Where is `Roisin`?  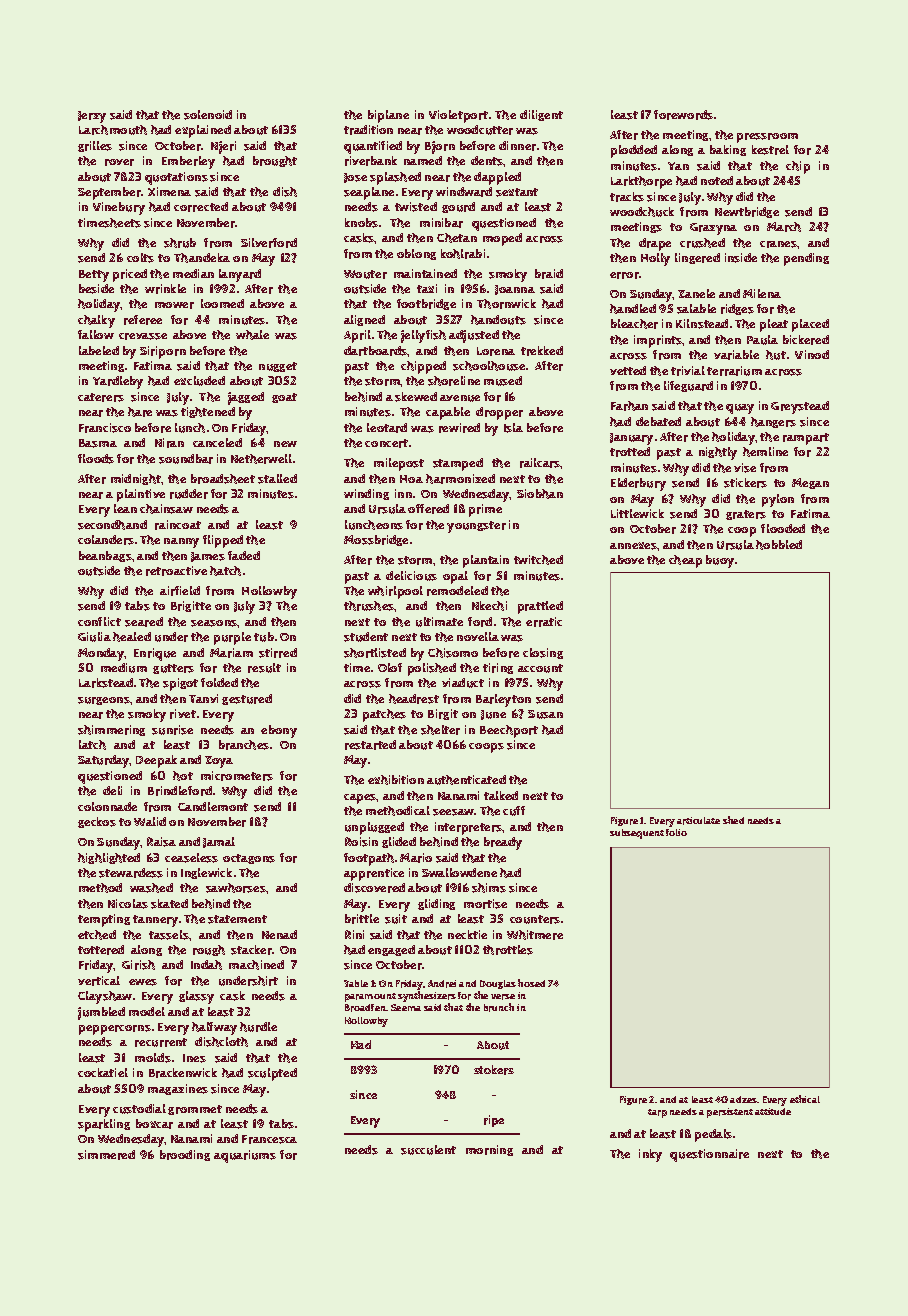 Roisin is located at coordinates (361, 842).
